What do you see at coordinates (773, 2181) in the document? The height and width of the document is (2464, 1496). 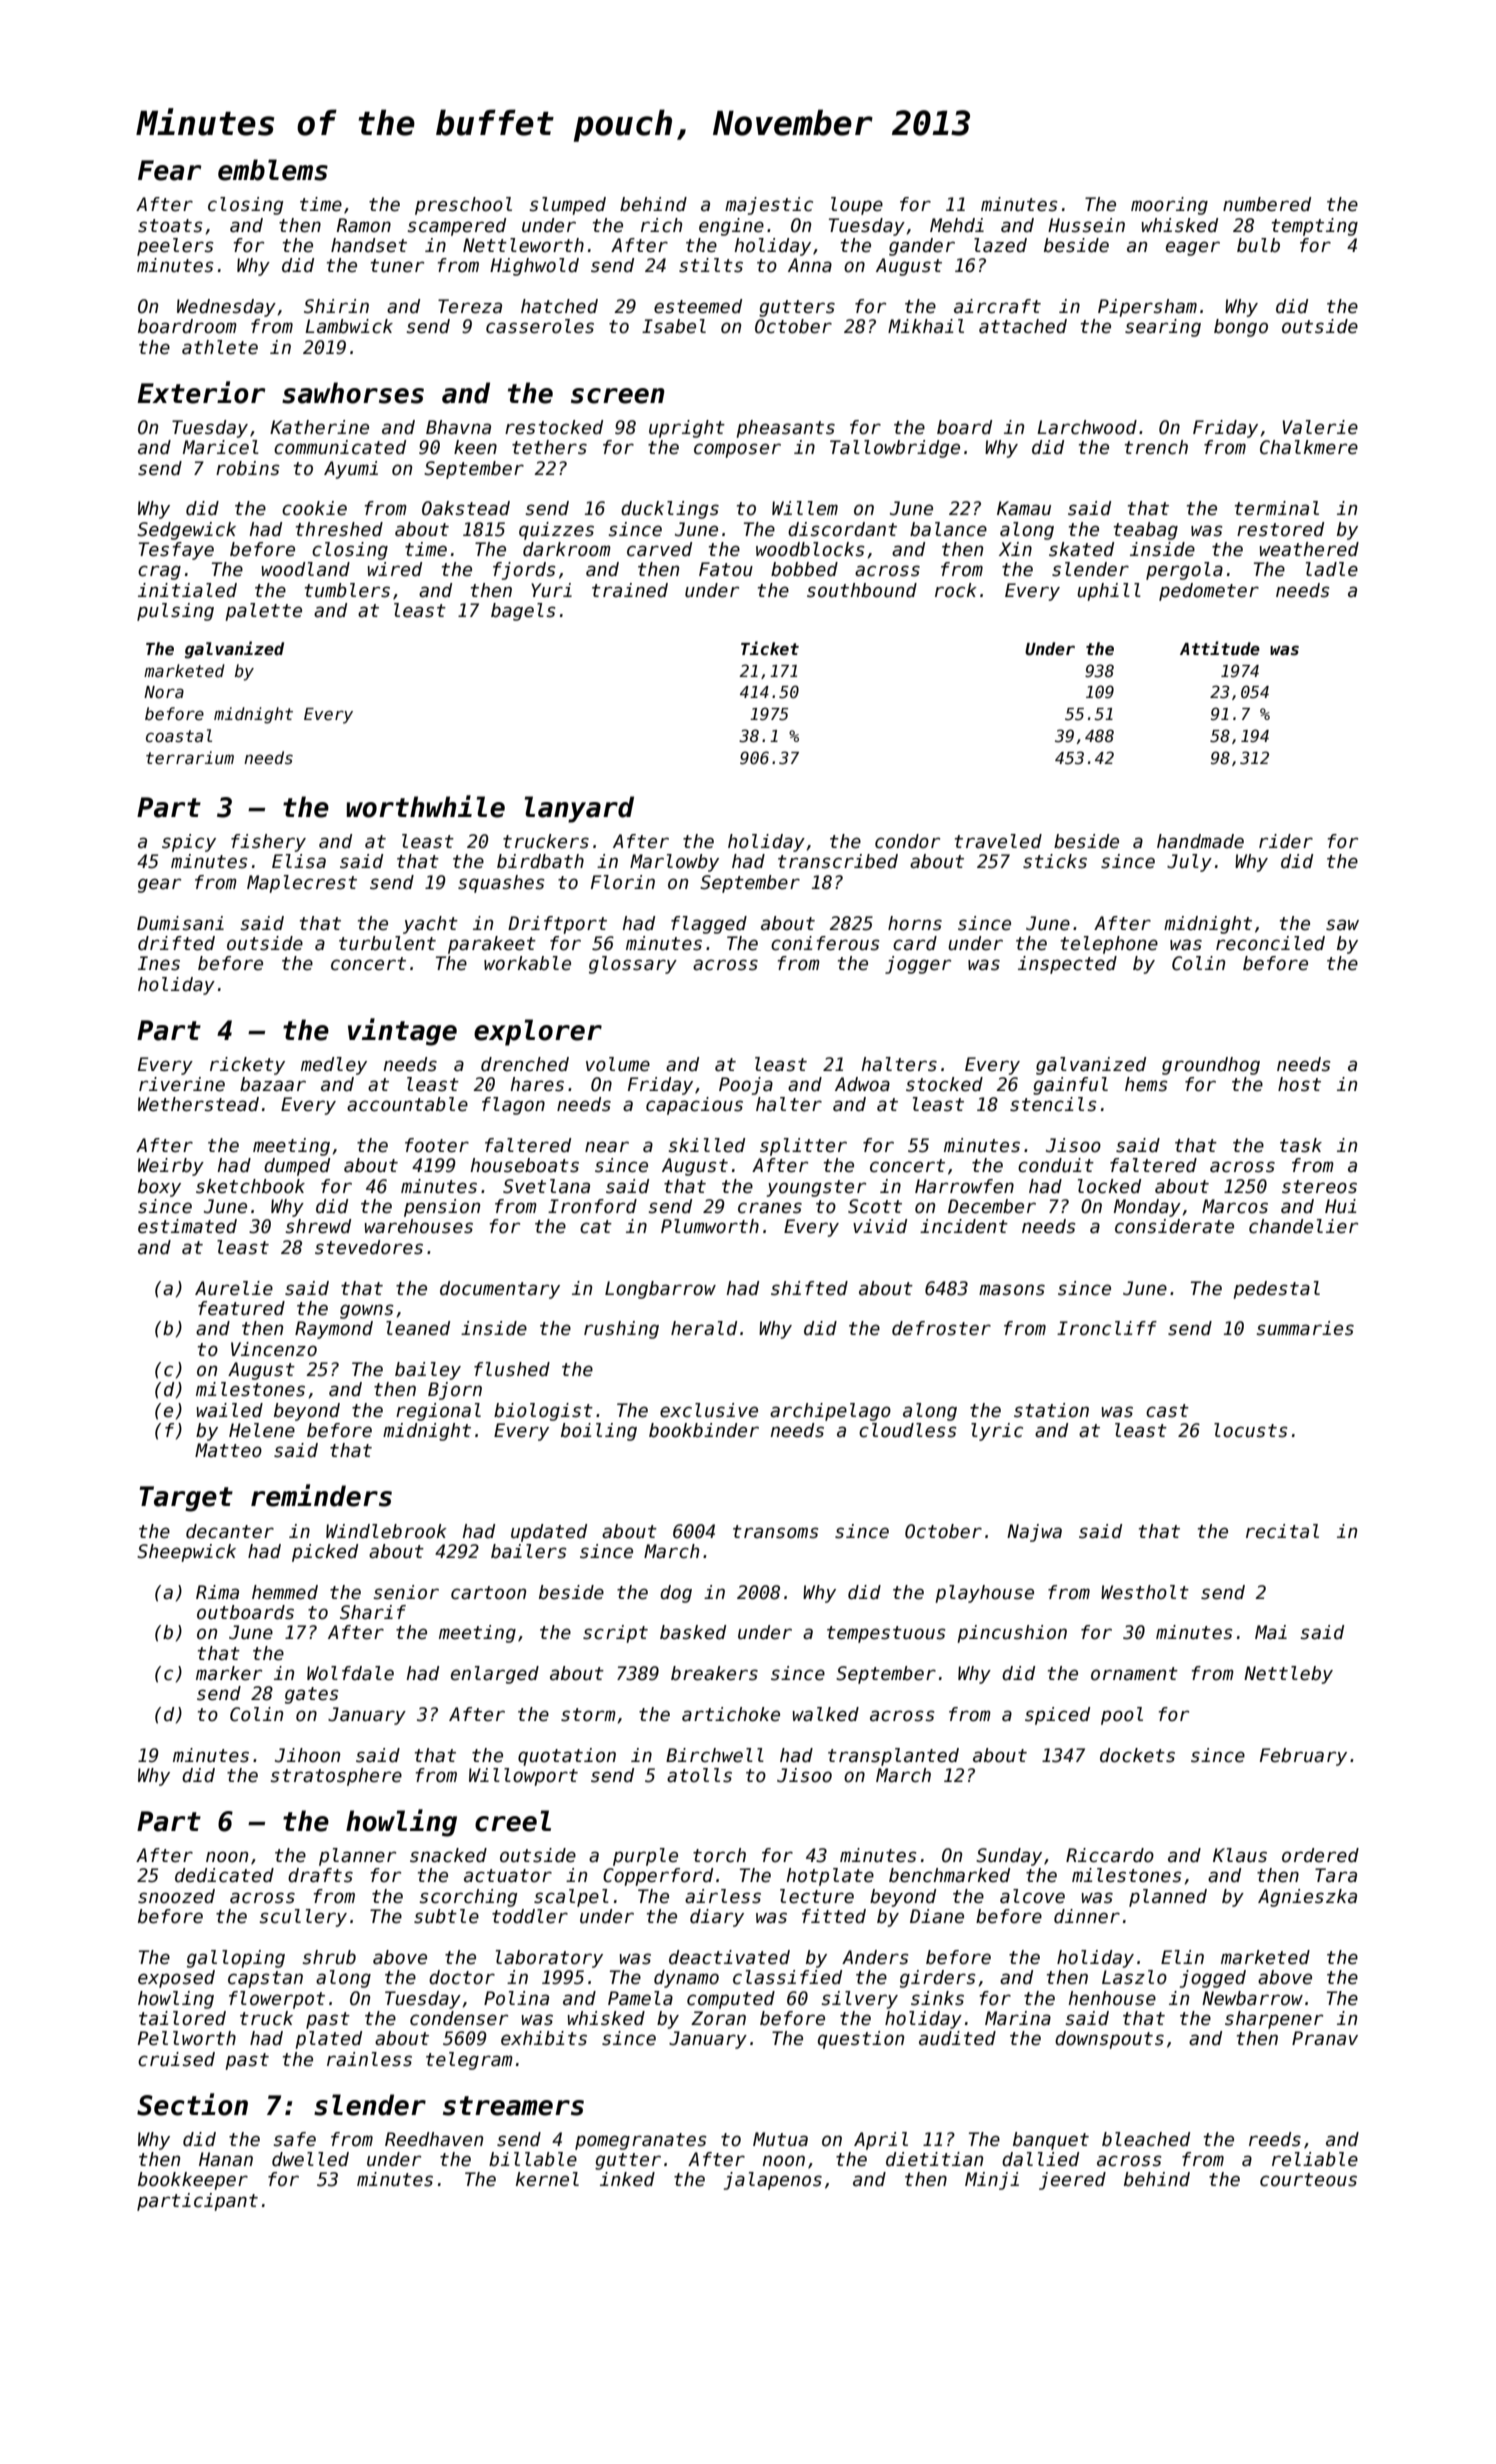 I see `jalapenos` at bounding box center [773, 2181].
